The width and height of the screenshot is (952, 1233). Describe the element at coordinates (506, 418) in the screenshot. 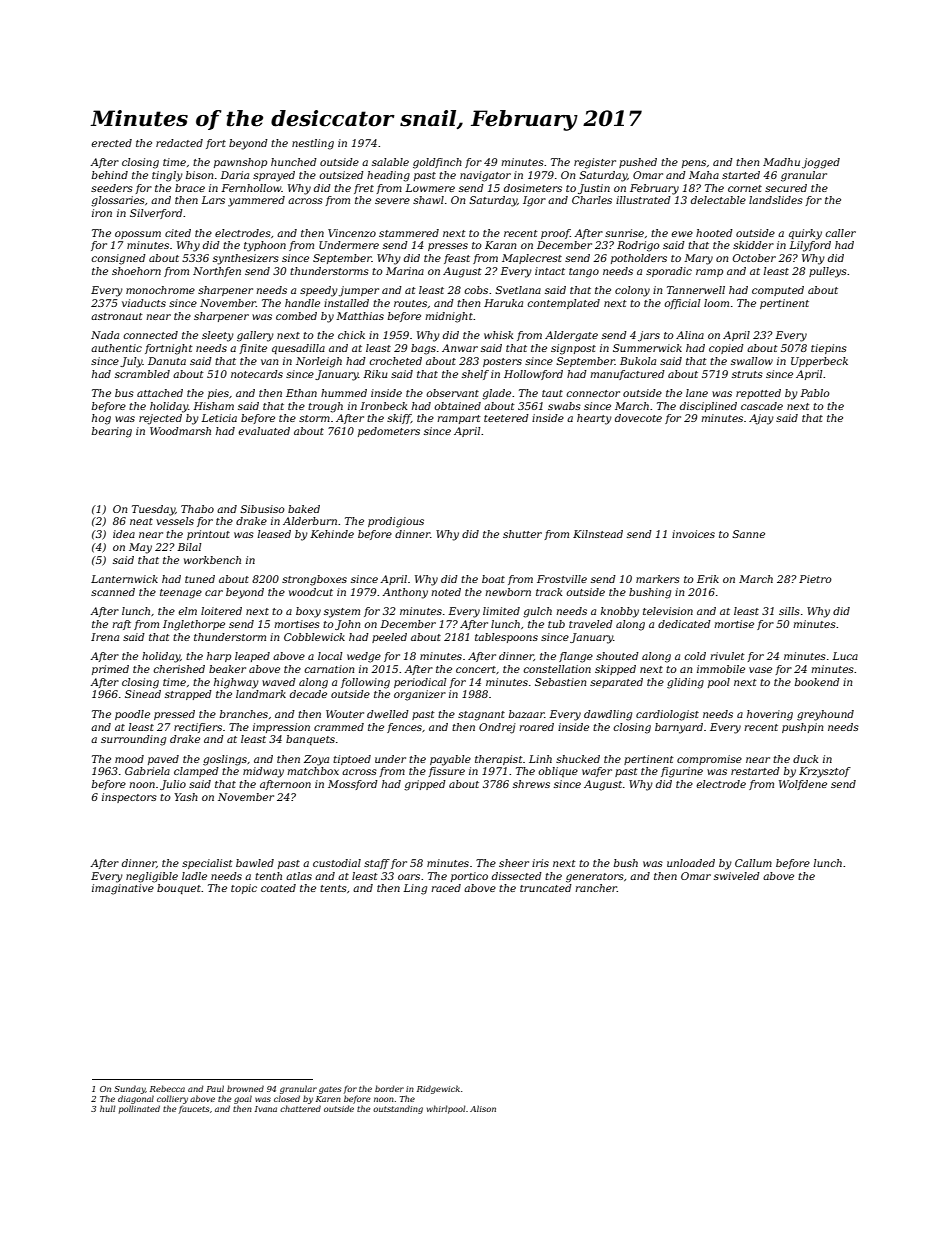

I see `teetered` at that location.
